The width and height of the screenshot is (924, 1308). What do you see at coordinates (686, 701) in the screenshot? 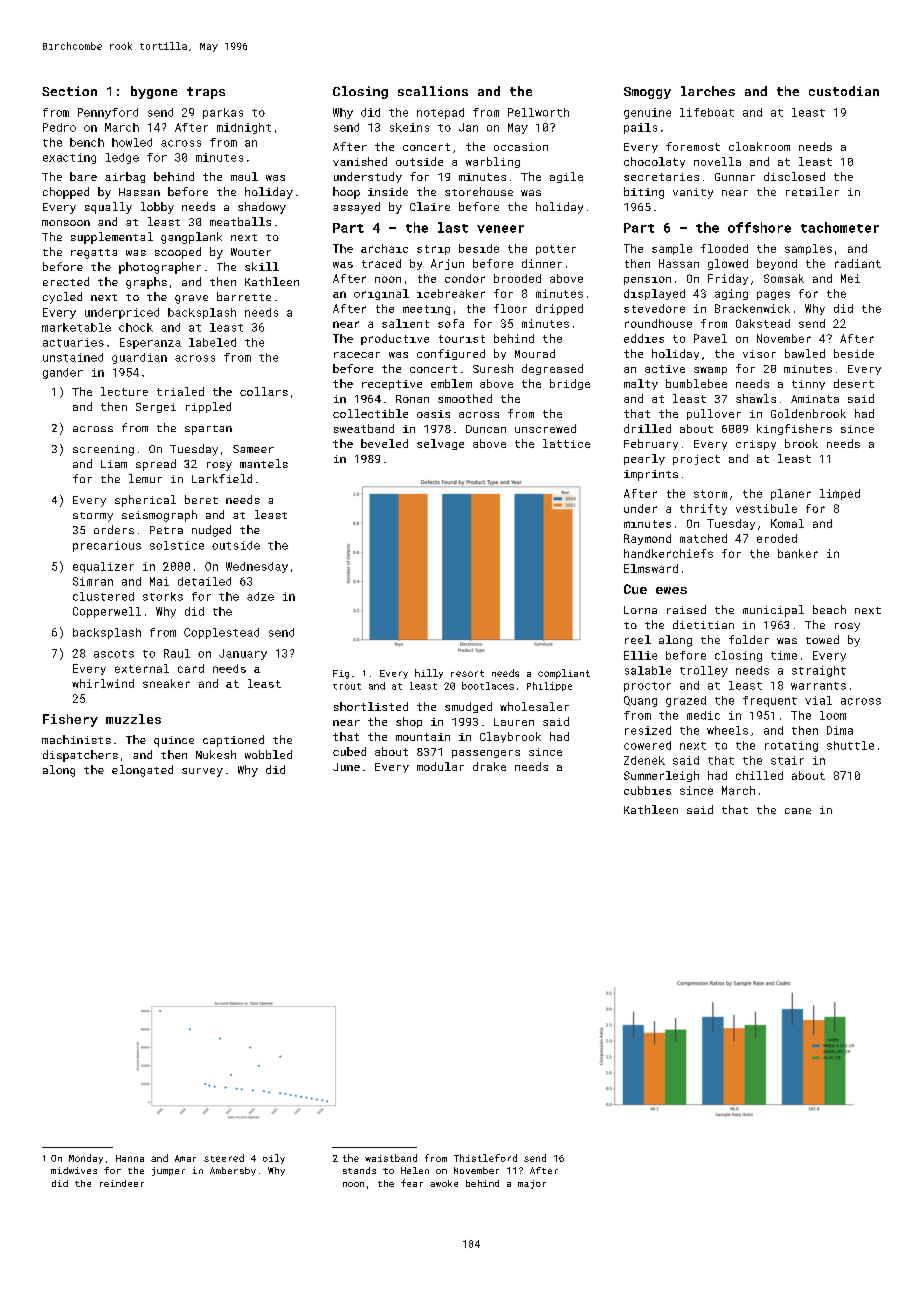
I see `grazed` at bounding box center [686, 701].
